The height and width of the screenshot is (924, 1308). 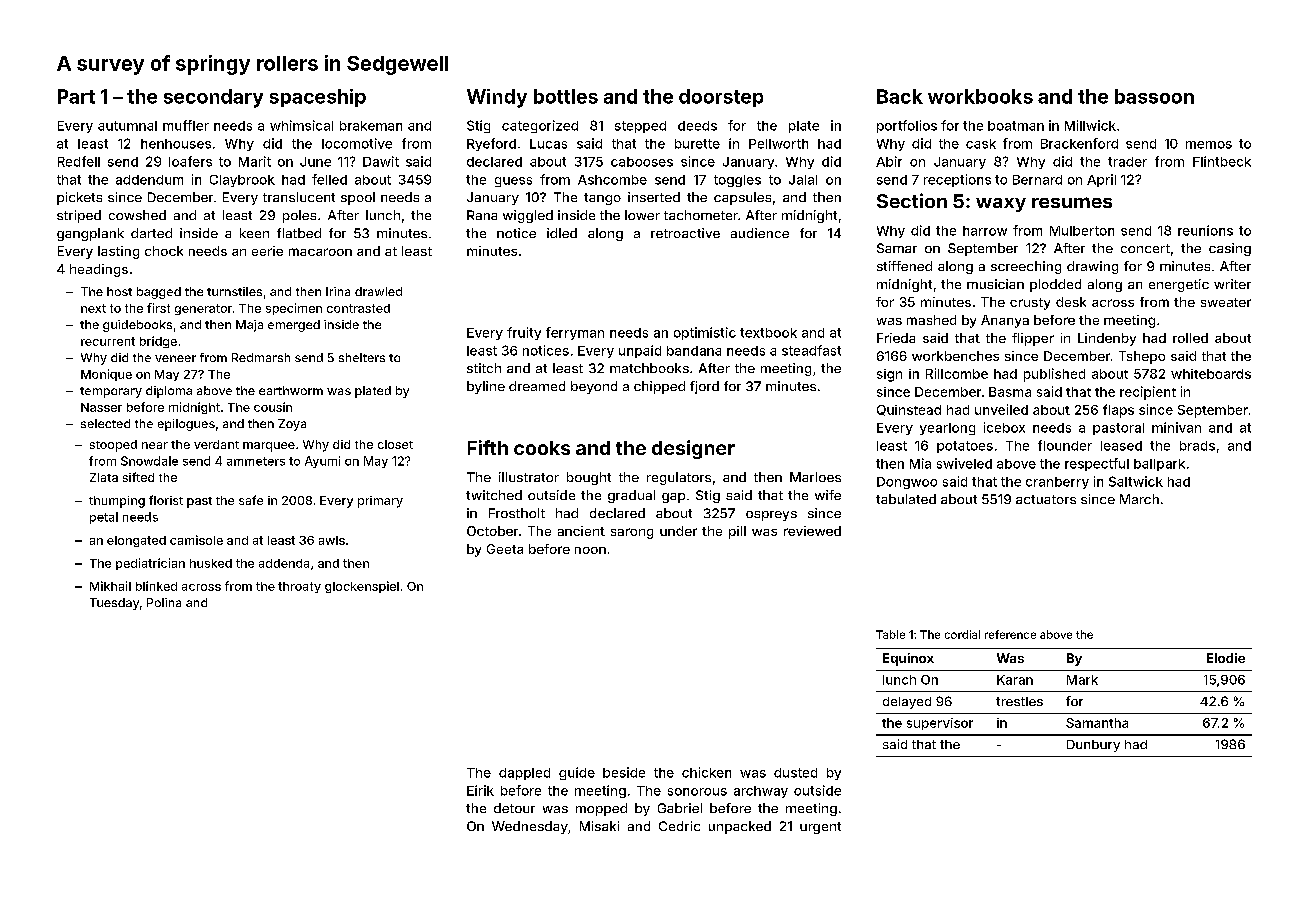 I want to click on Fifth, so click(x=488, y=447).
